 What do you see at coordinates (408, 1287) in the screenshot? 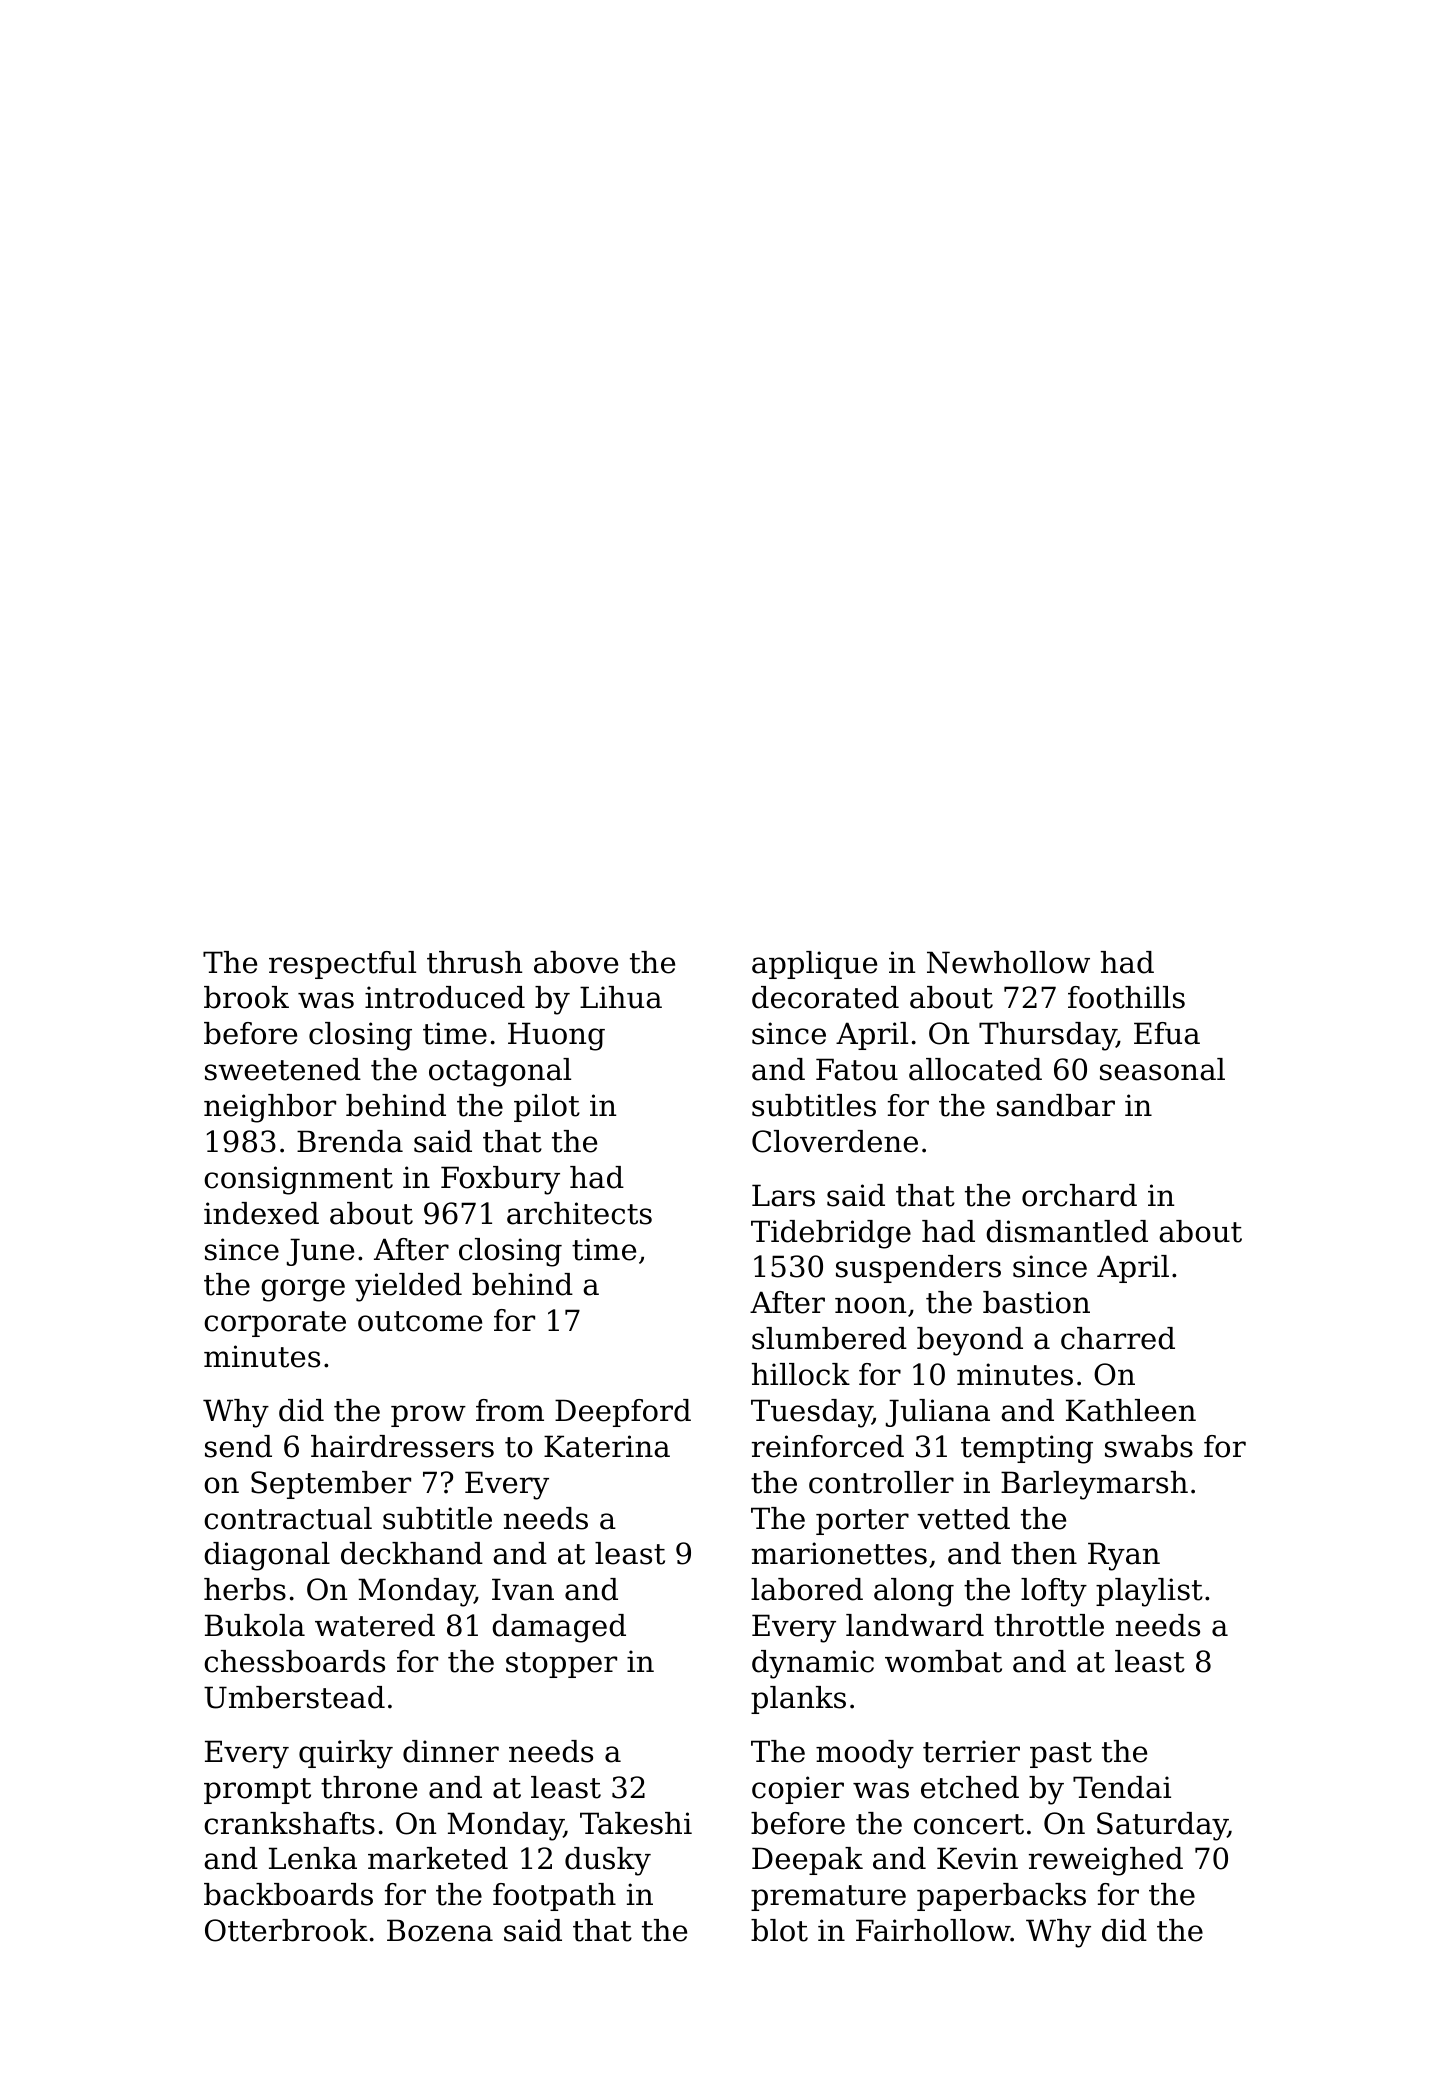
I see `yielded` at bounding box center [408, 1287].
